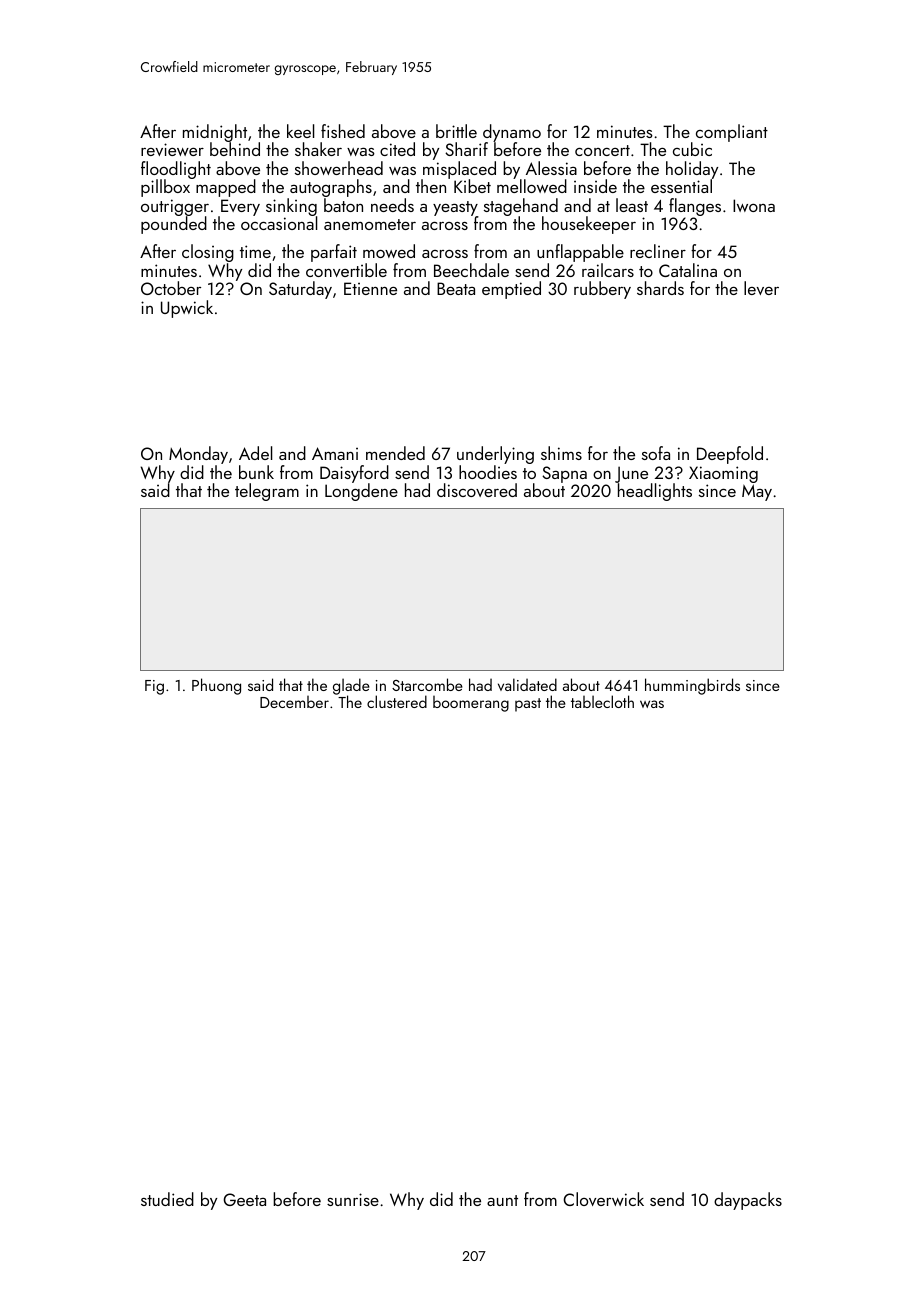  Describe the element at coordinates (692, 686) in the screenshot. I see `hummingbirds` at that location.
